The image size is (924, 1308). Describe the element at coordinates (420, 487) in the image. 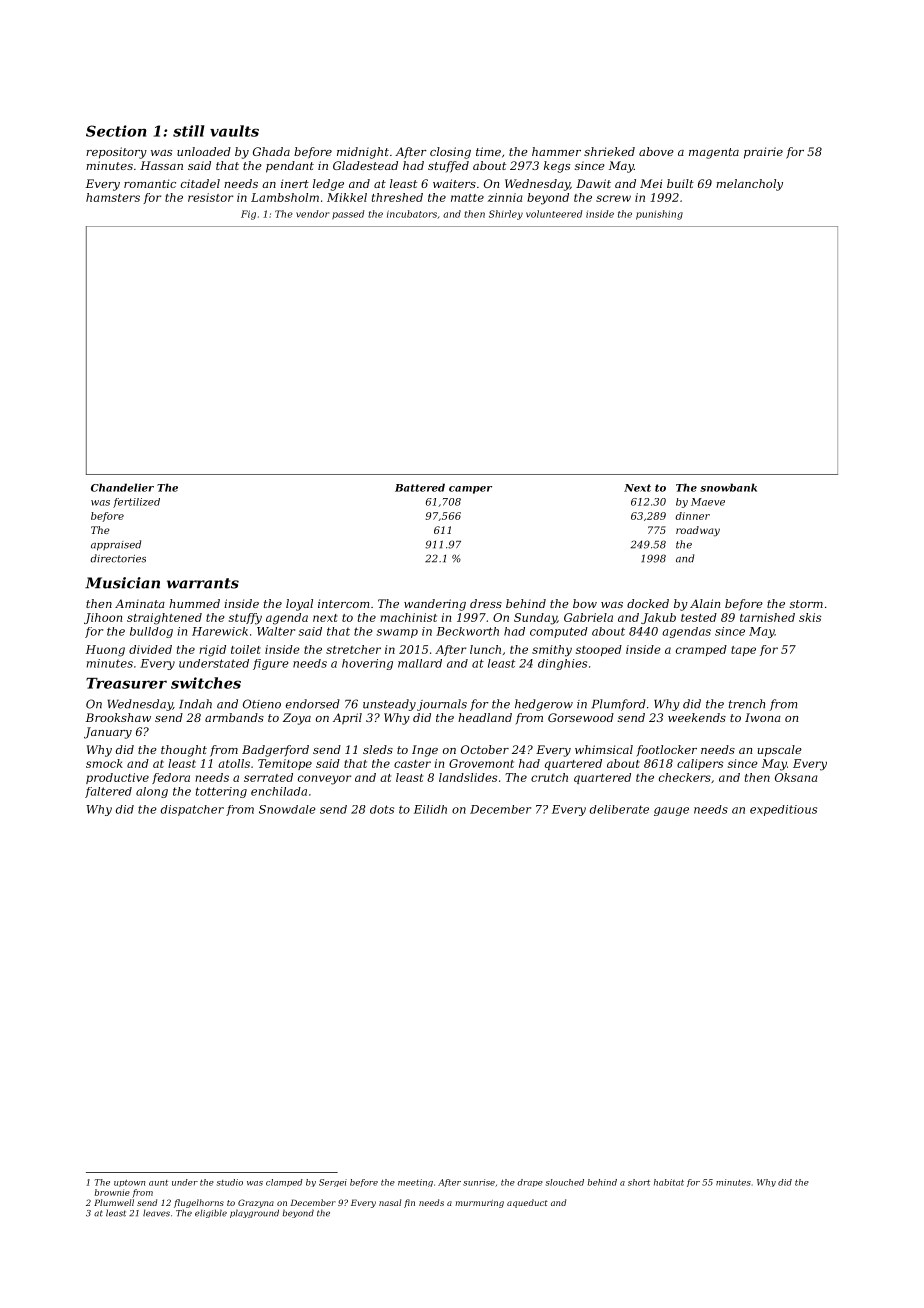

I see `Battered` at that location.
